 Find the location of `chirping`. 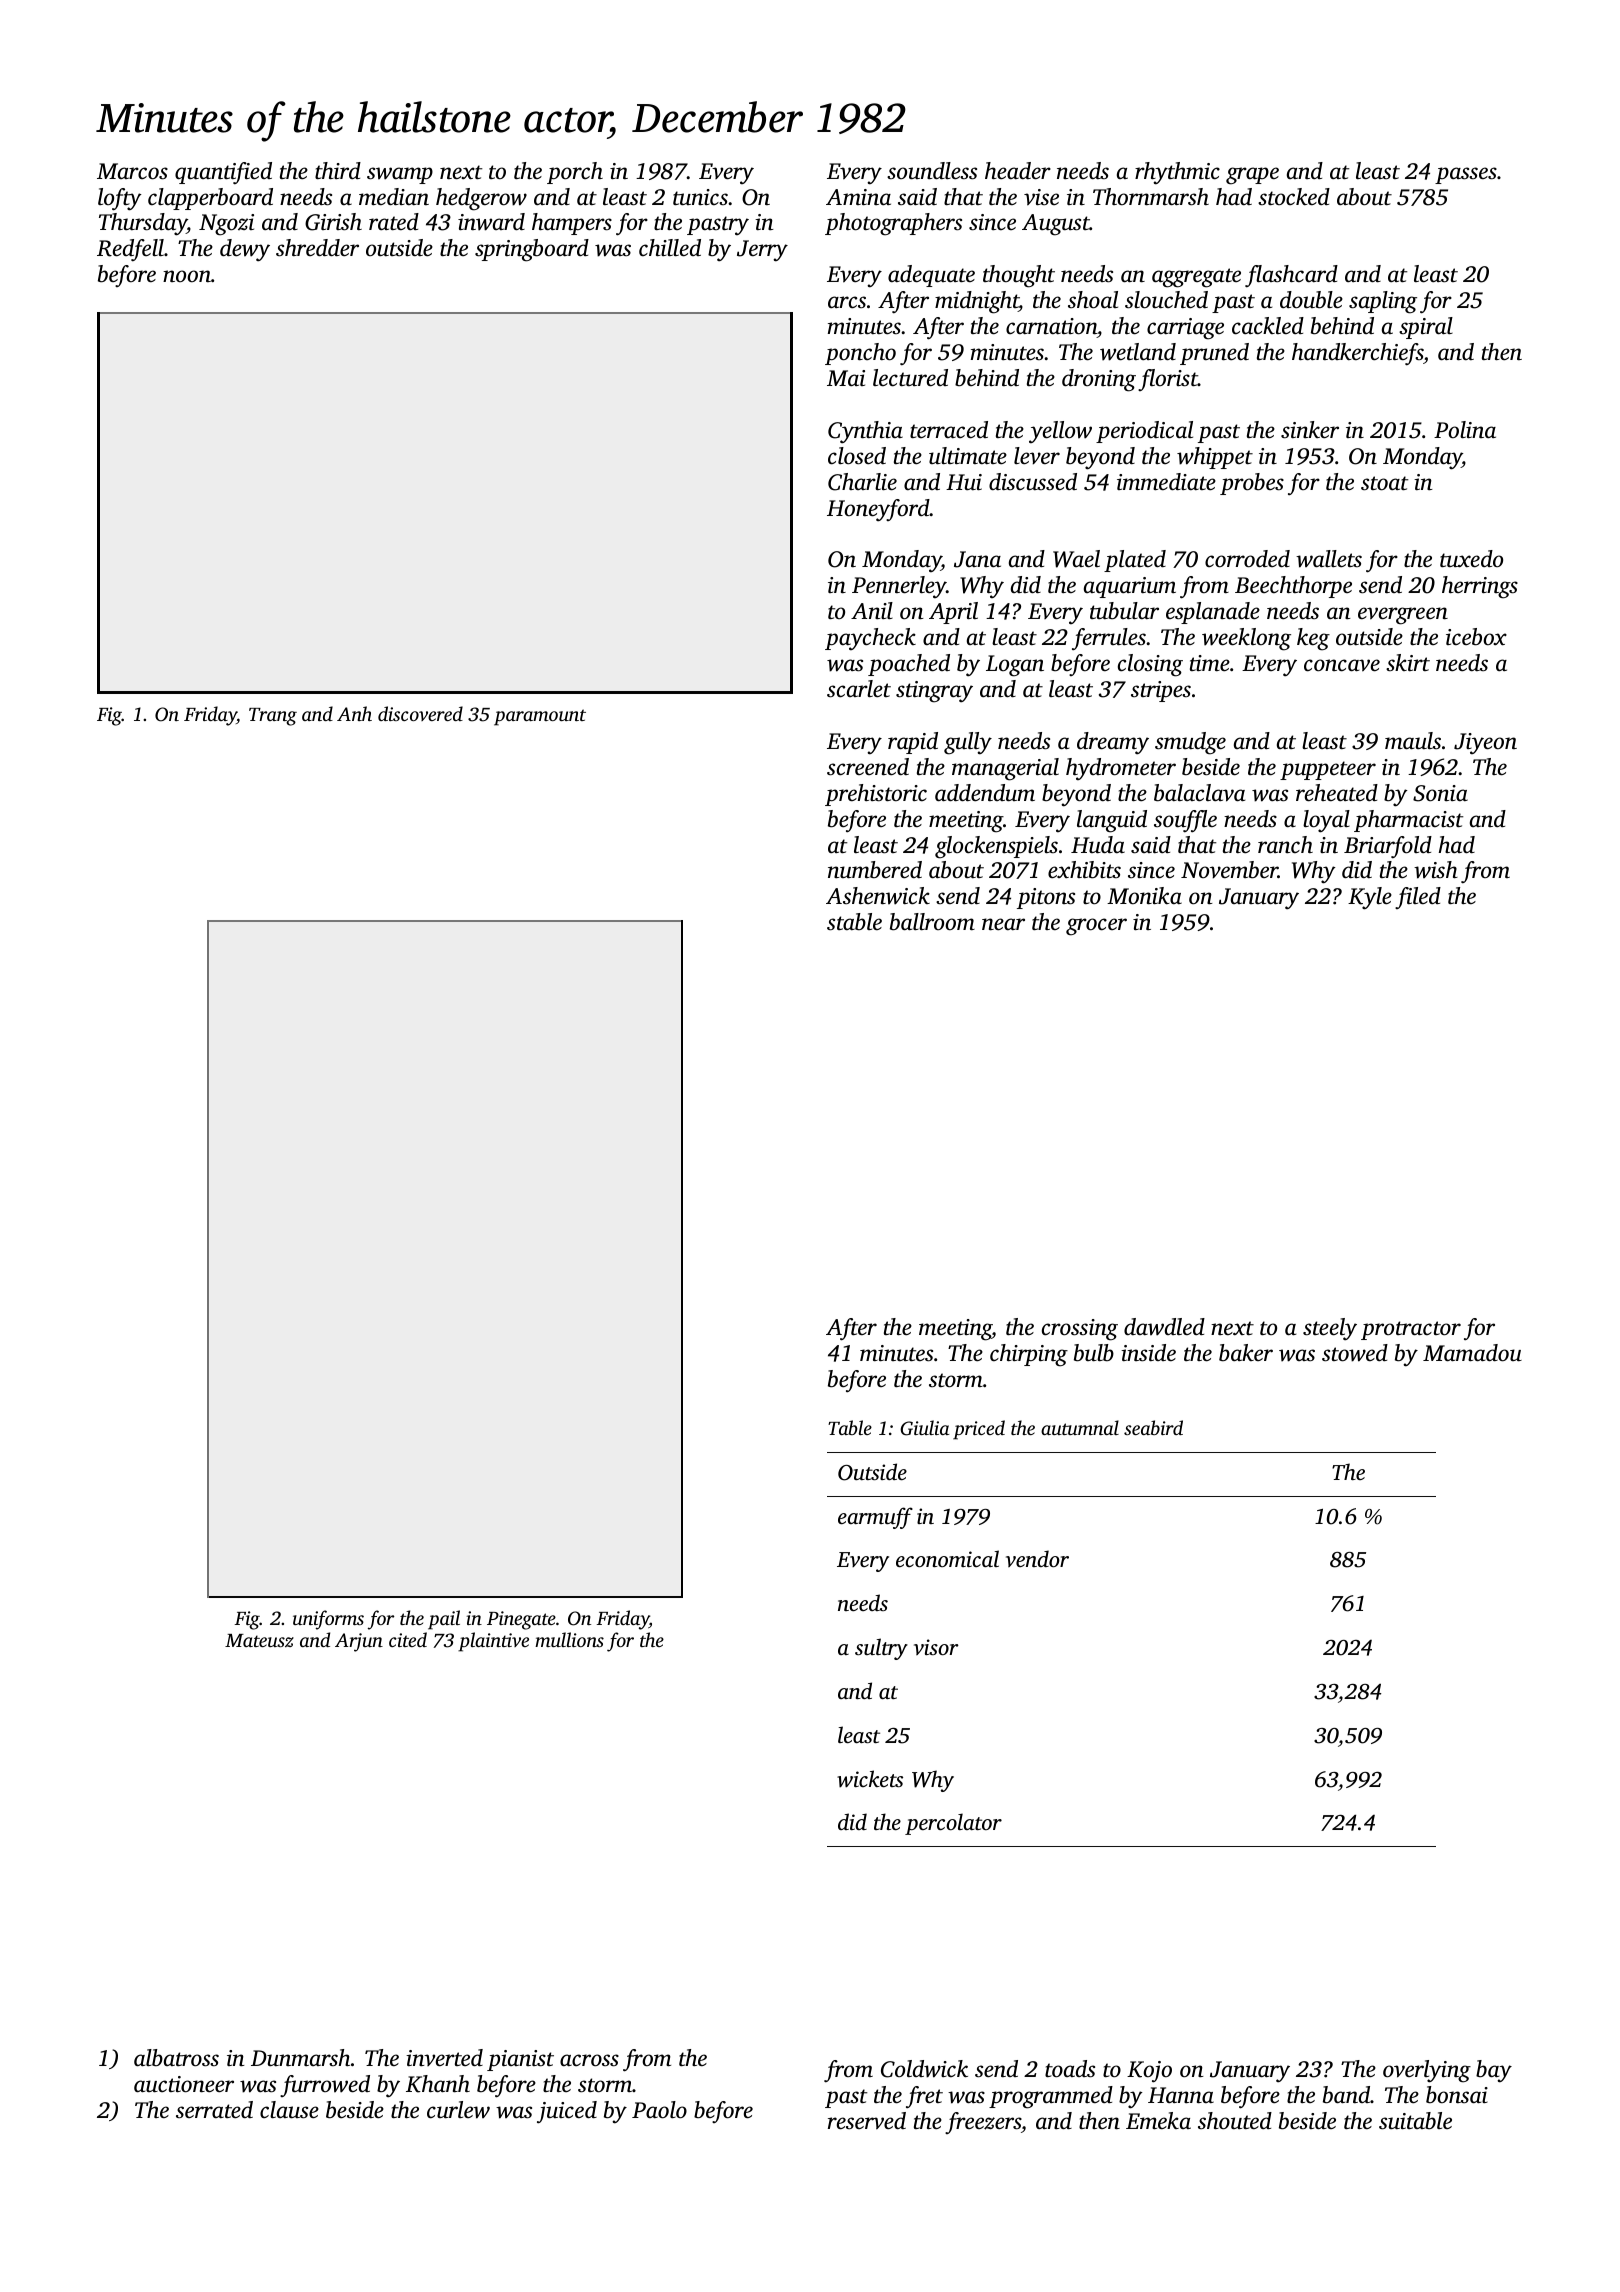

chirping is located at coordinates (1029, 1355).
